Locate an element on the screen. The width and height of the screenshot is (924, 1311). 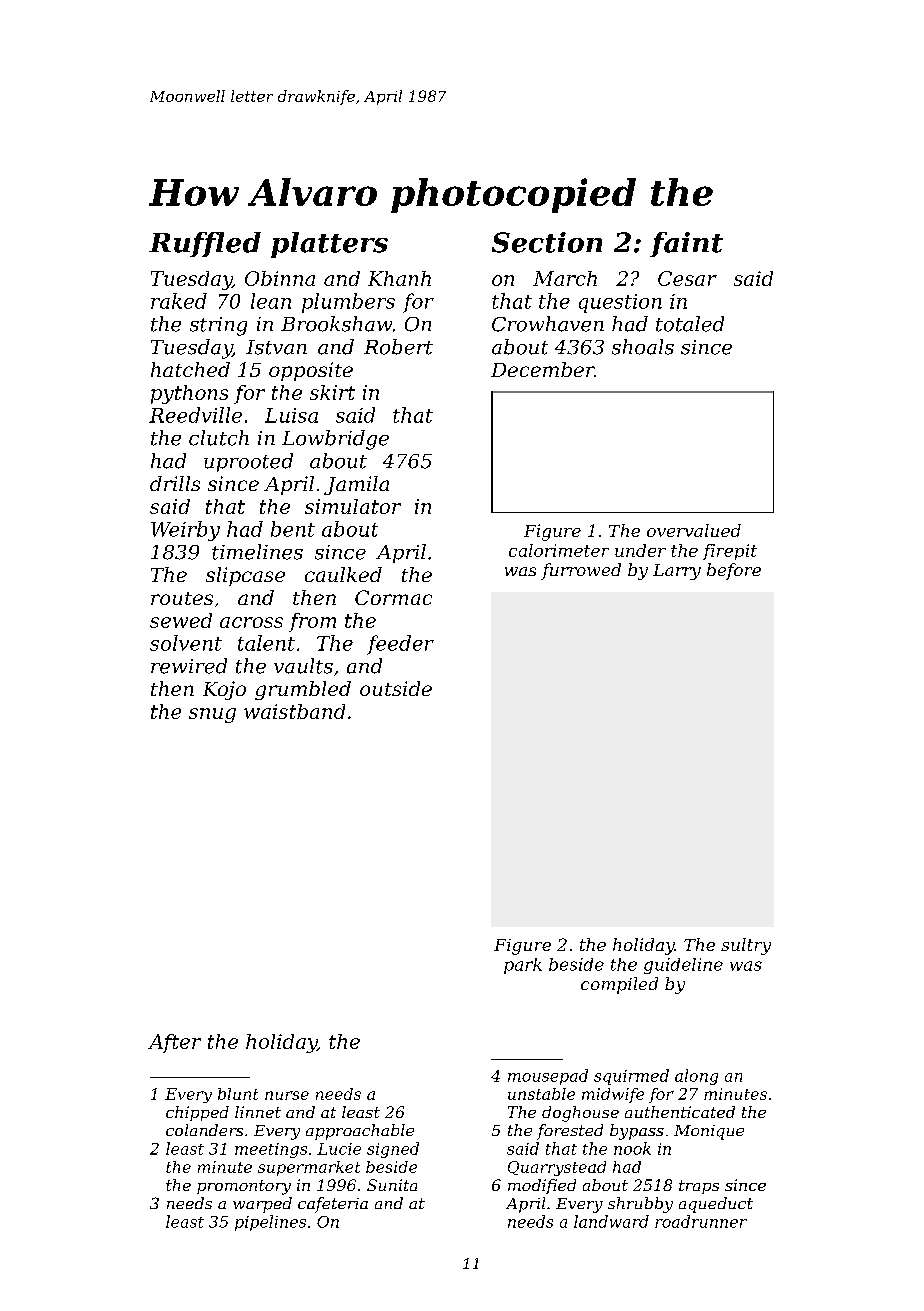
nurse is located at coordinates (287, 1095).
